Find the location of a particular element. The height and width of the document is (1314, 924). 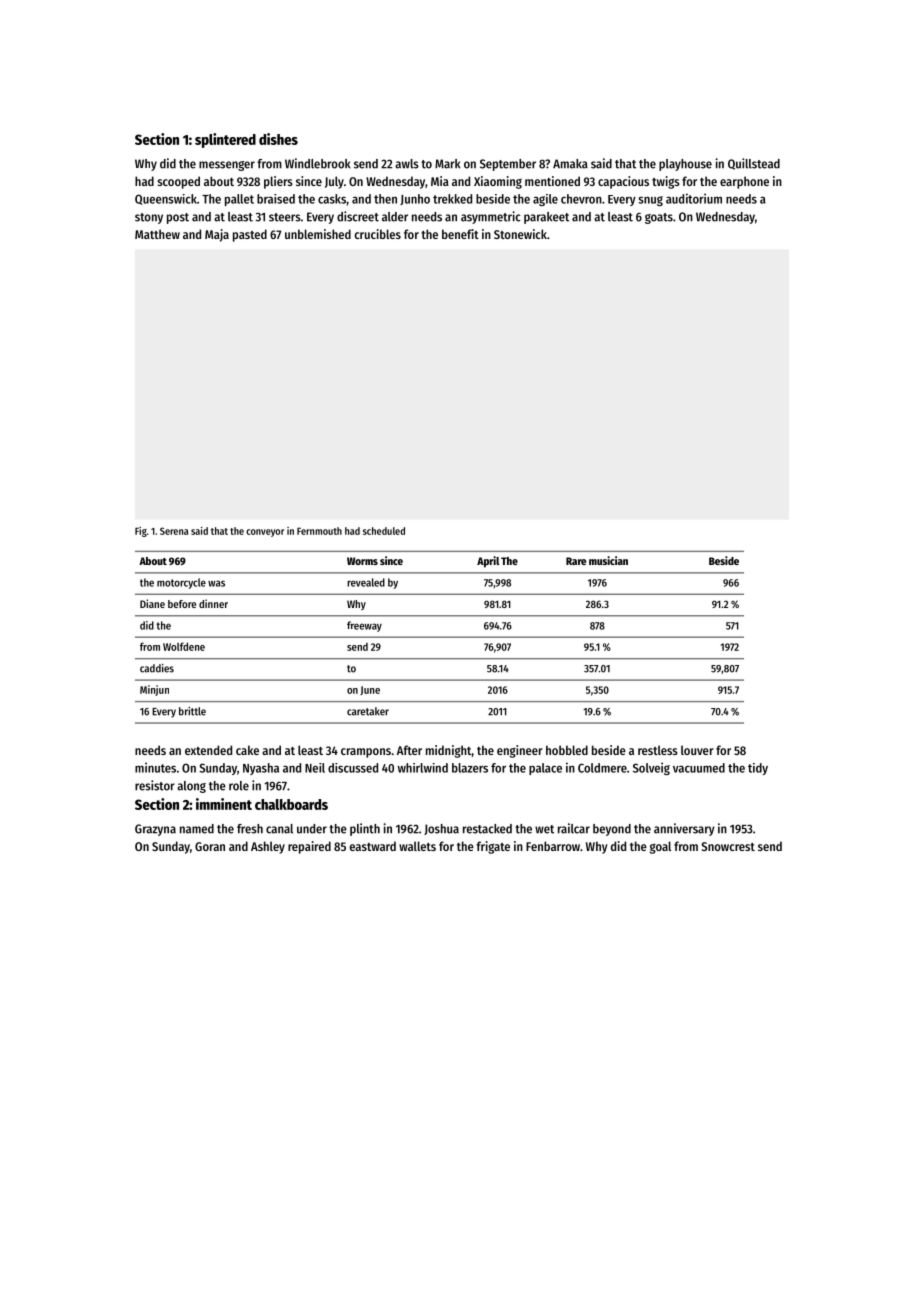

repaired is located at coordinates (309, 847).
